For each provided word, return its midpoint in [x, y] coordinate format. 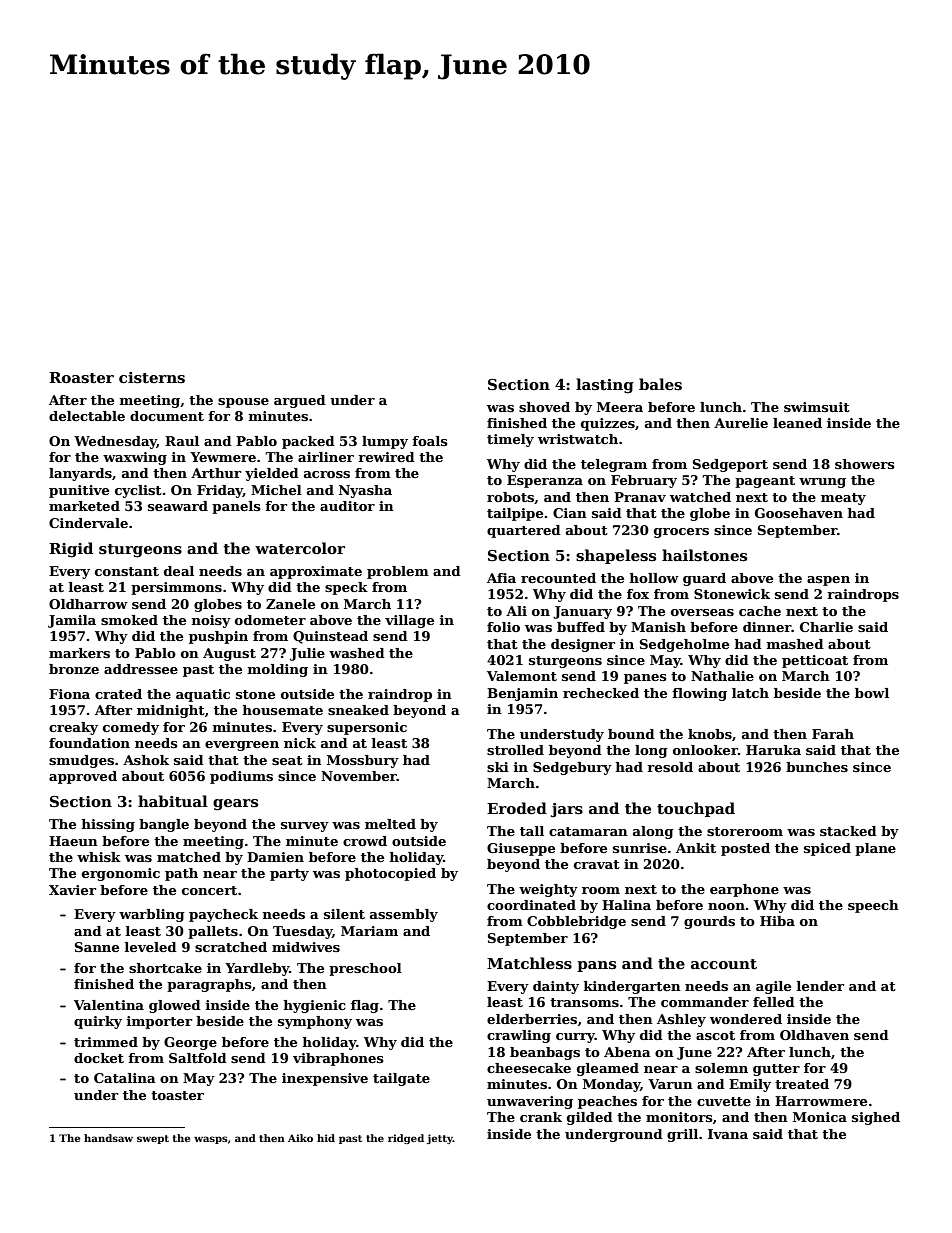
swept [153, 1139]
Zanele [290, 604]
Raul [182, 441]
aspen [828, 581]
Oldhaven [814, 1035]
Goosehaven [799, 513]
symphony [315, 1022]
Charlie [826, 627]
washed [357, 653]
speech [873, 906]
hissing [108, 825]
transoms [584, 1002]
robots [510, 497]
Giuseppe [521, 849]
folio [503, 627]
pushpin [218, 637]
